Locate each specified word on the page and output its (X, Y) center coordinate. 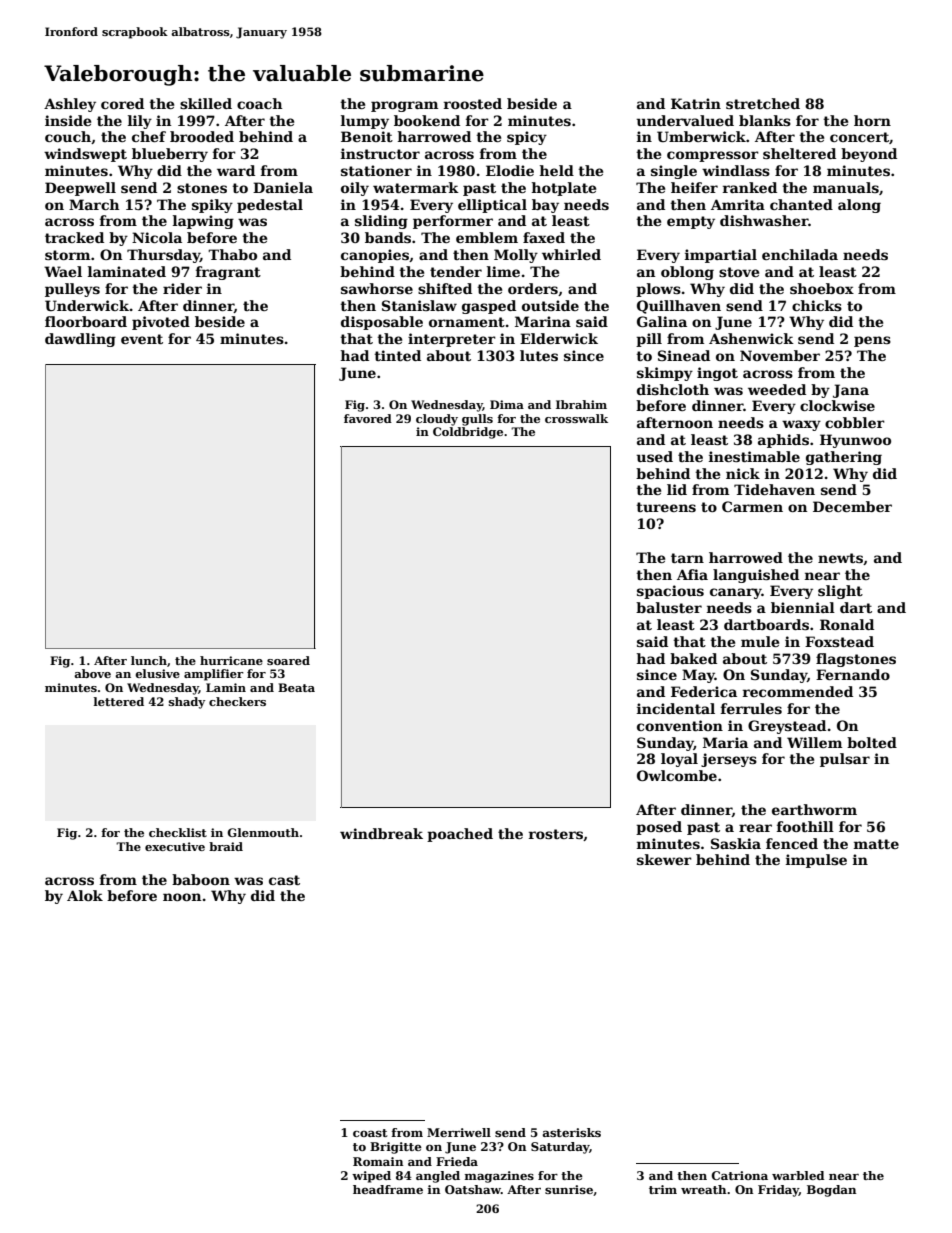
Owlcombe (677, 775)
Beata (296, 687)
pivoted (161, 323)
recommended (798, 691)
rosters (556, 834)
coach (259, 103)
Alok (85, 895)
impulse (816, 861)
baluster (669, 607)
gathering (844, 458)
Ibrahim (581, 404)
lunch (149, 660)
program (404, 106)
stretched (763, 103)
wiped (371, 1177)
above (92, 673)
